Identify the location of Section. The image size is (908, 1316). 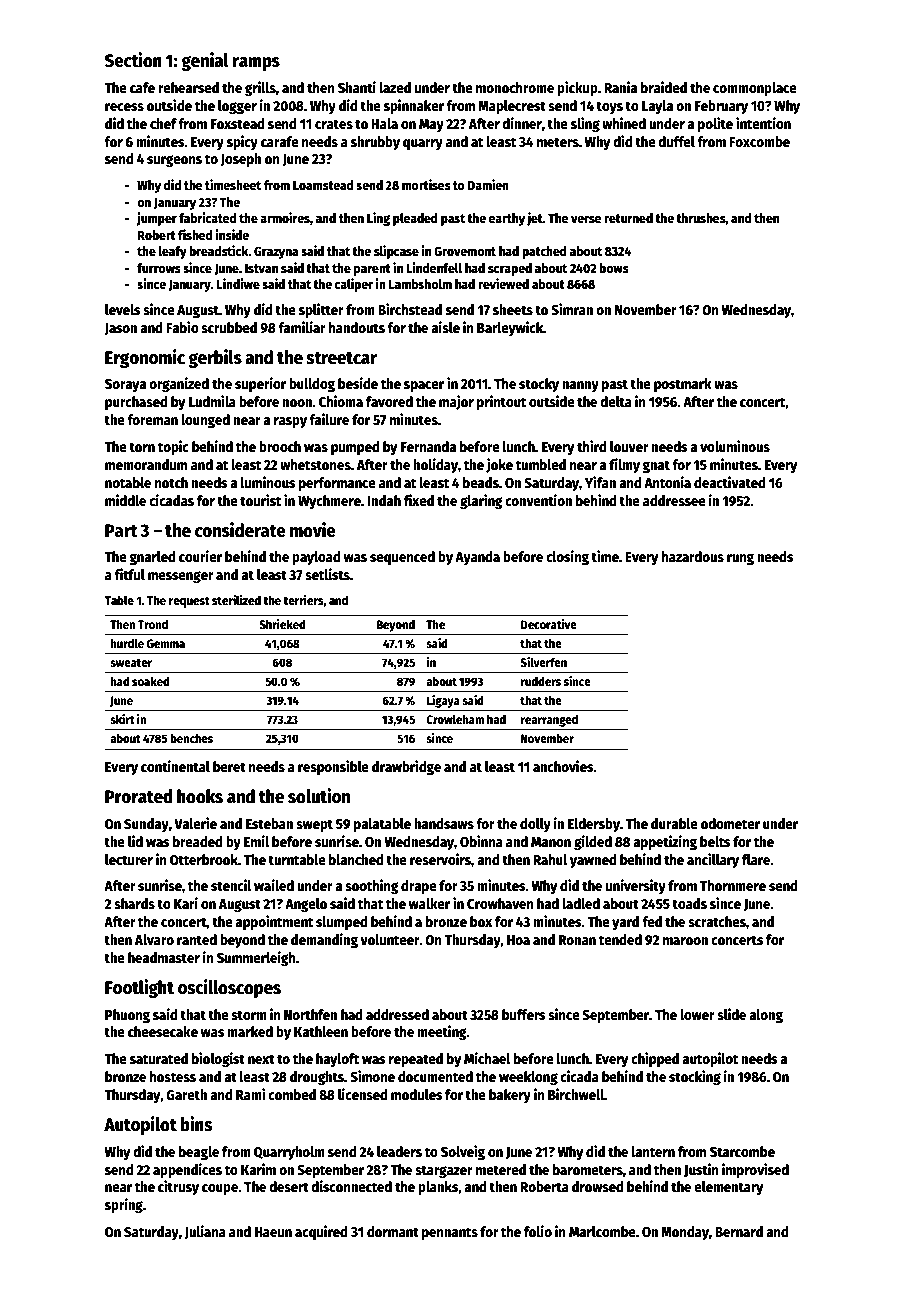
(133, 60).
